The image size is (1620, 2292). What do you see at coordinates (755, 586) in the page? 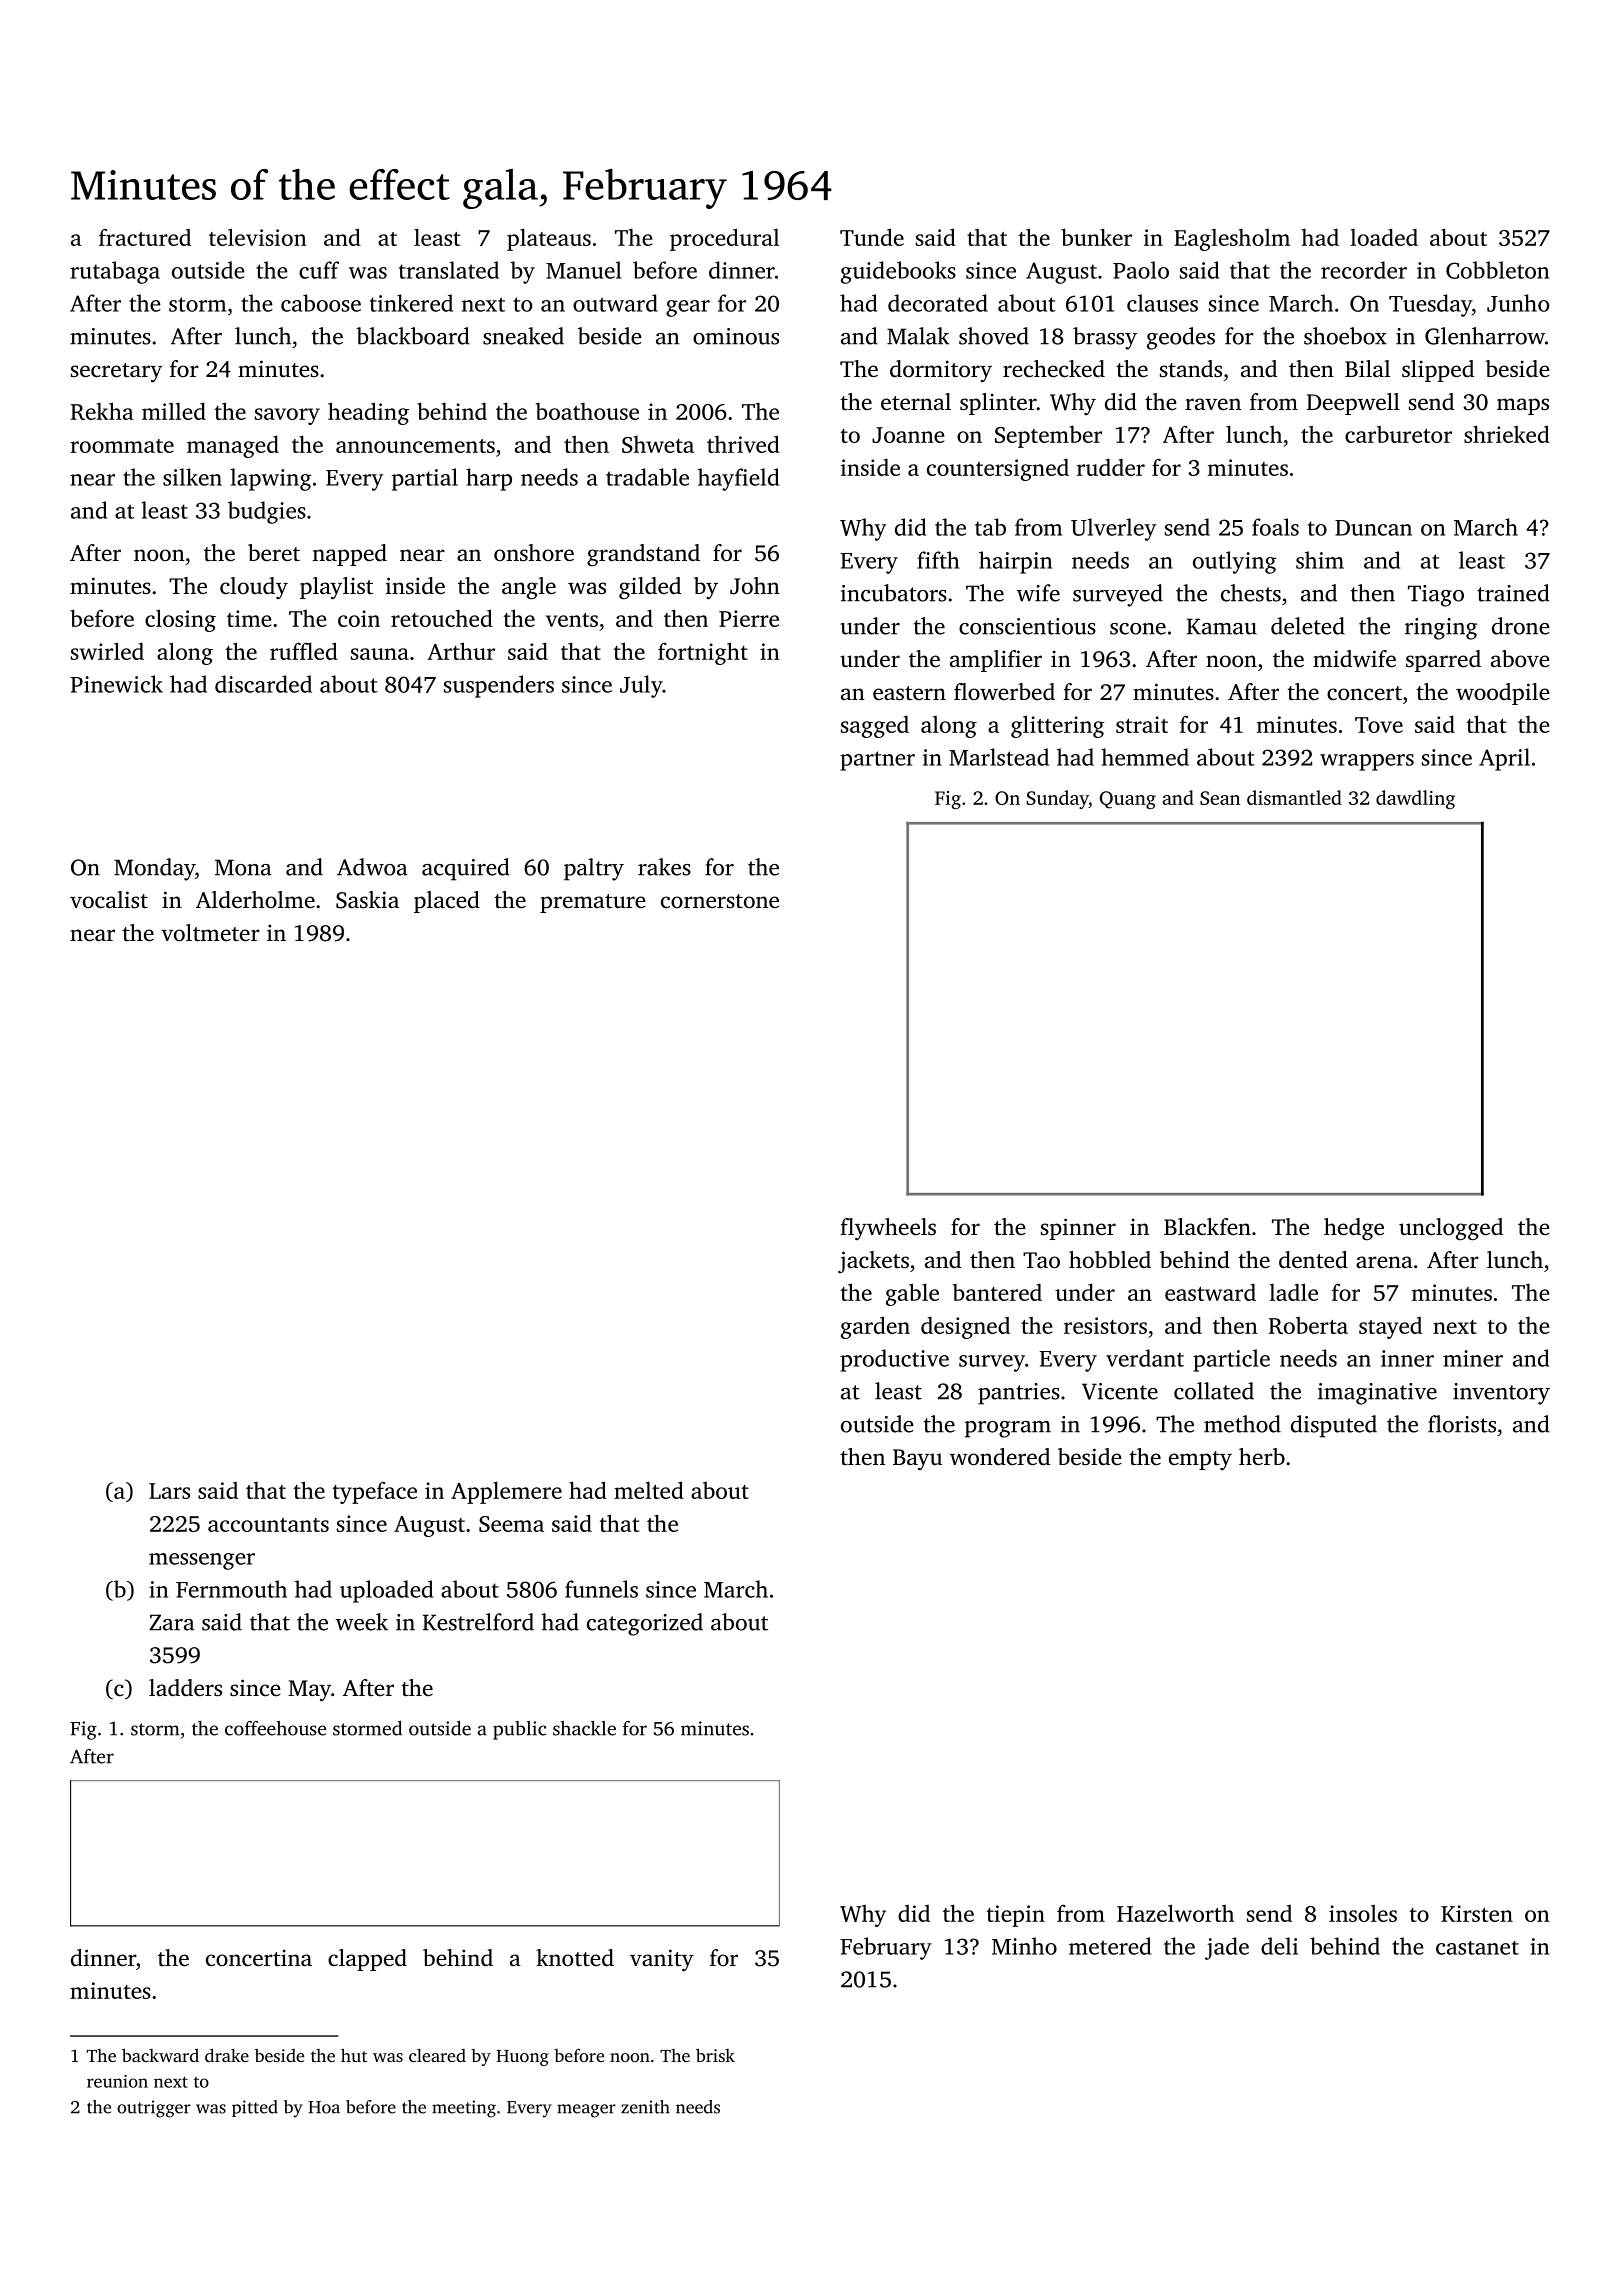
I see `John` at bounding box center [755, 586].
